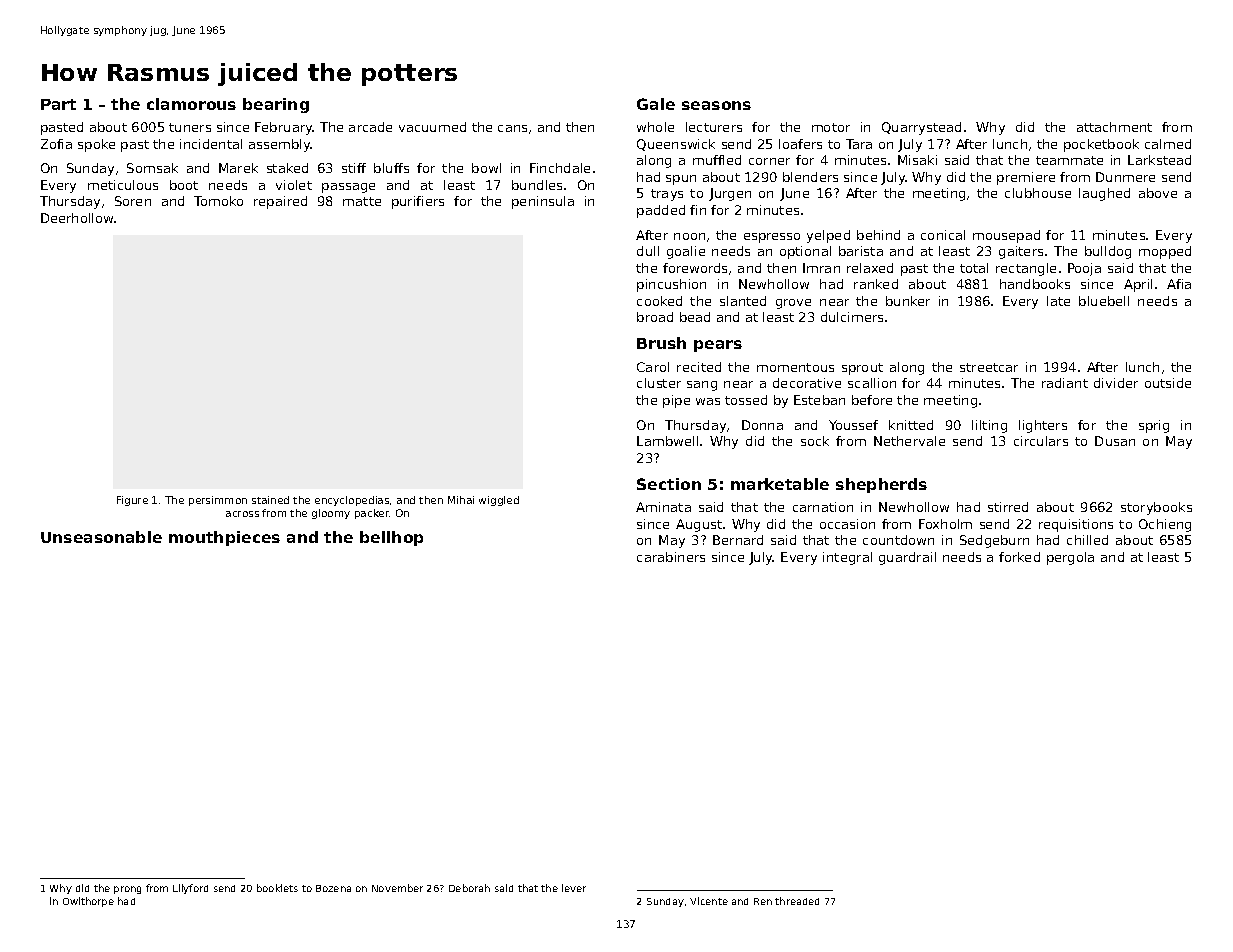 Image resolution: width=1233 pixels, height=952 pixels. Describe the element at coordinates (354, 168) in the image. I see `stiff` at that location.
